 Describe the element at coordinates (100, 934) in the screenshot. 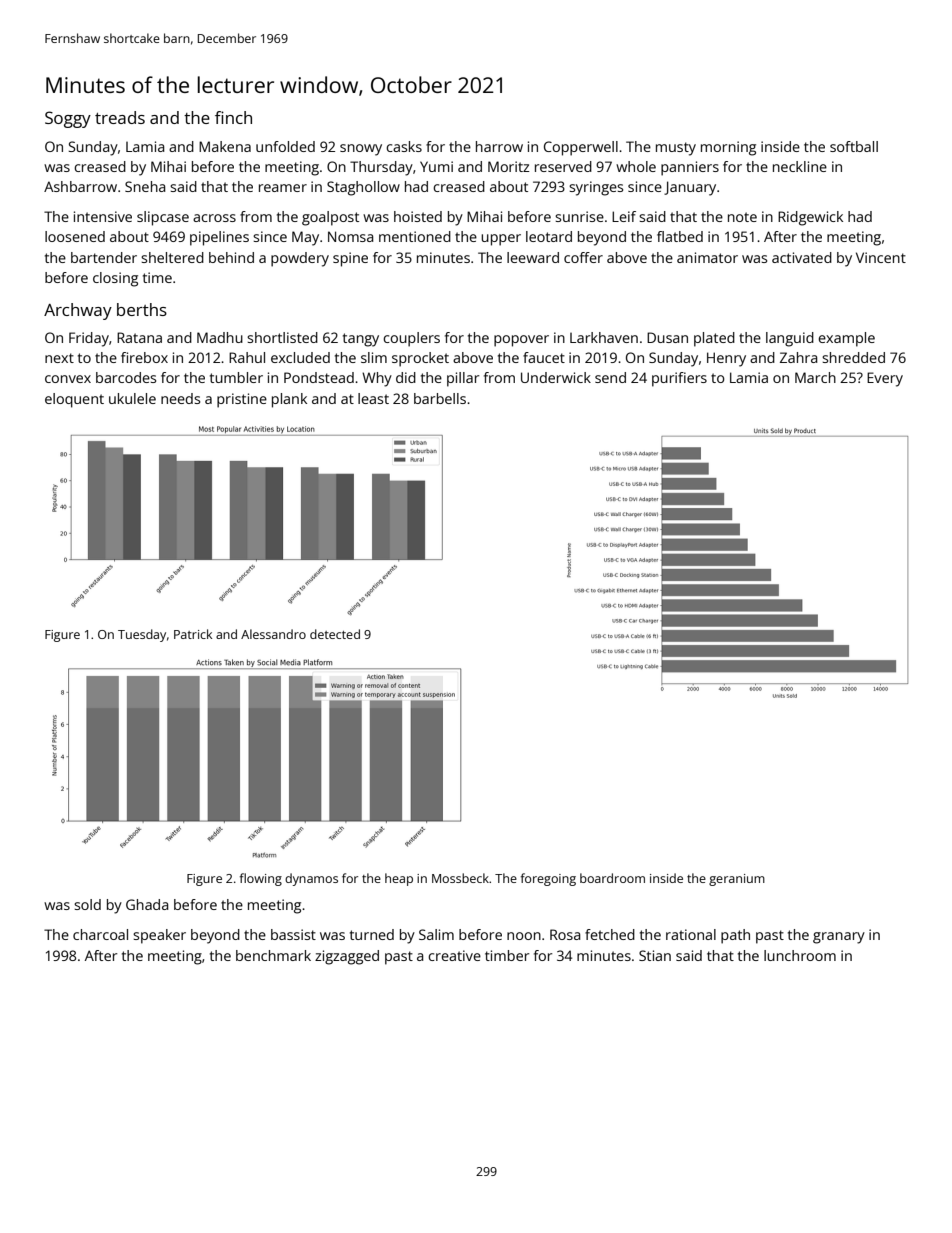

I see `charcoal` at that location.
